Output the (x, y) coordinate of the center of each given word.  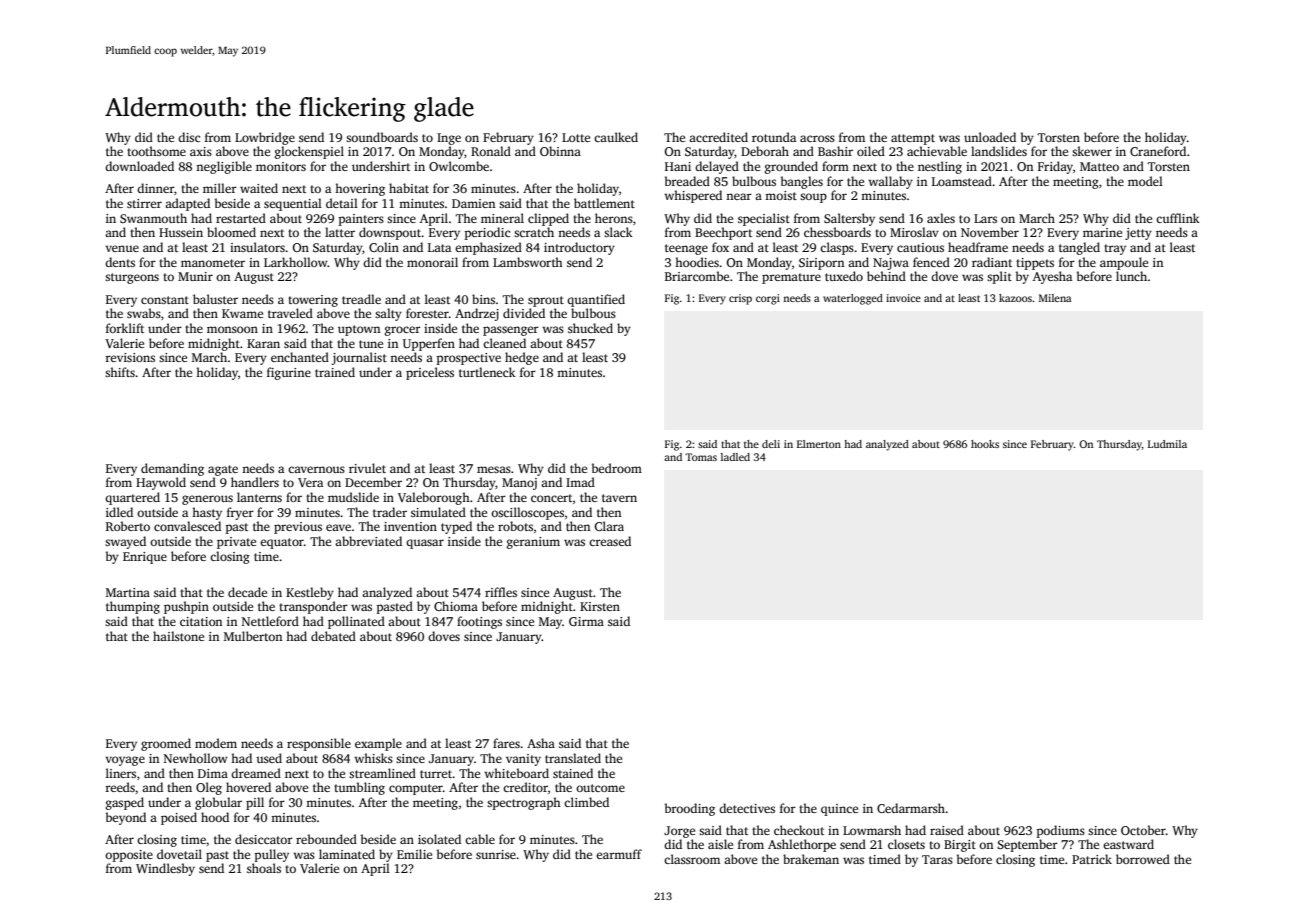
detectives (747, 808)
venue (122, 248)
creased (610, 541)
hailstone (178, 636)
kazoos (1015, 298)
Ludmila (1167, 444)
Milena (1055, 298)
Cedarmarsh (911, 808)
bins (483, 299)
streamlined (382, 773)
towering (313, 301)
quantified (596, 300)
